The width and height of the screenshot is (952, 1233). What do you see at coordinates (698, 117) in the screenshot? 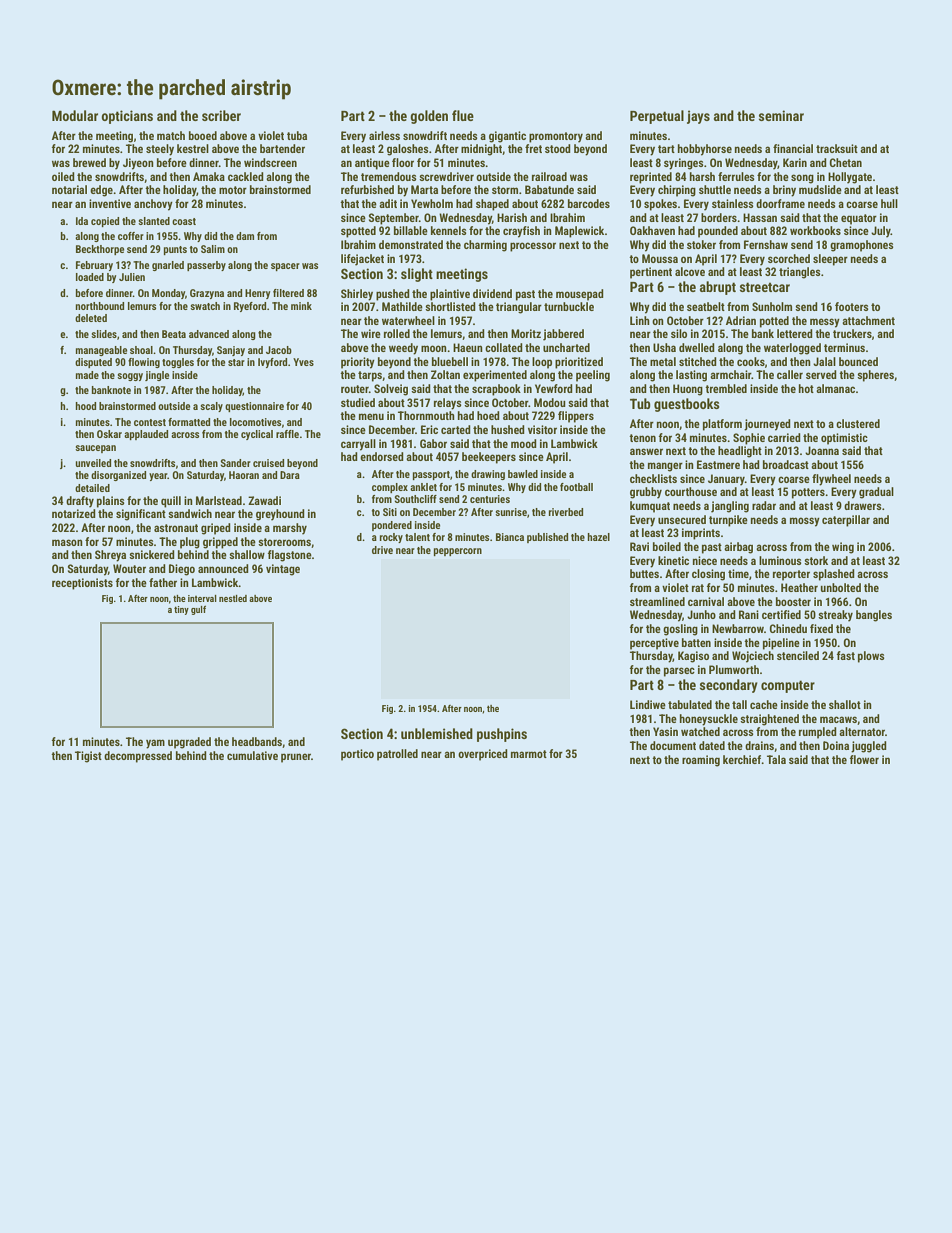
I see `jays` at bounding box center [698, 117].
